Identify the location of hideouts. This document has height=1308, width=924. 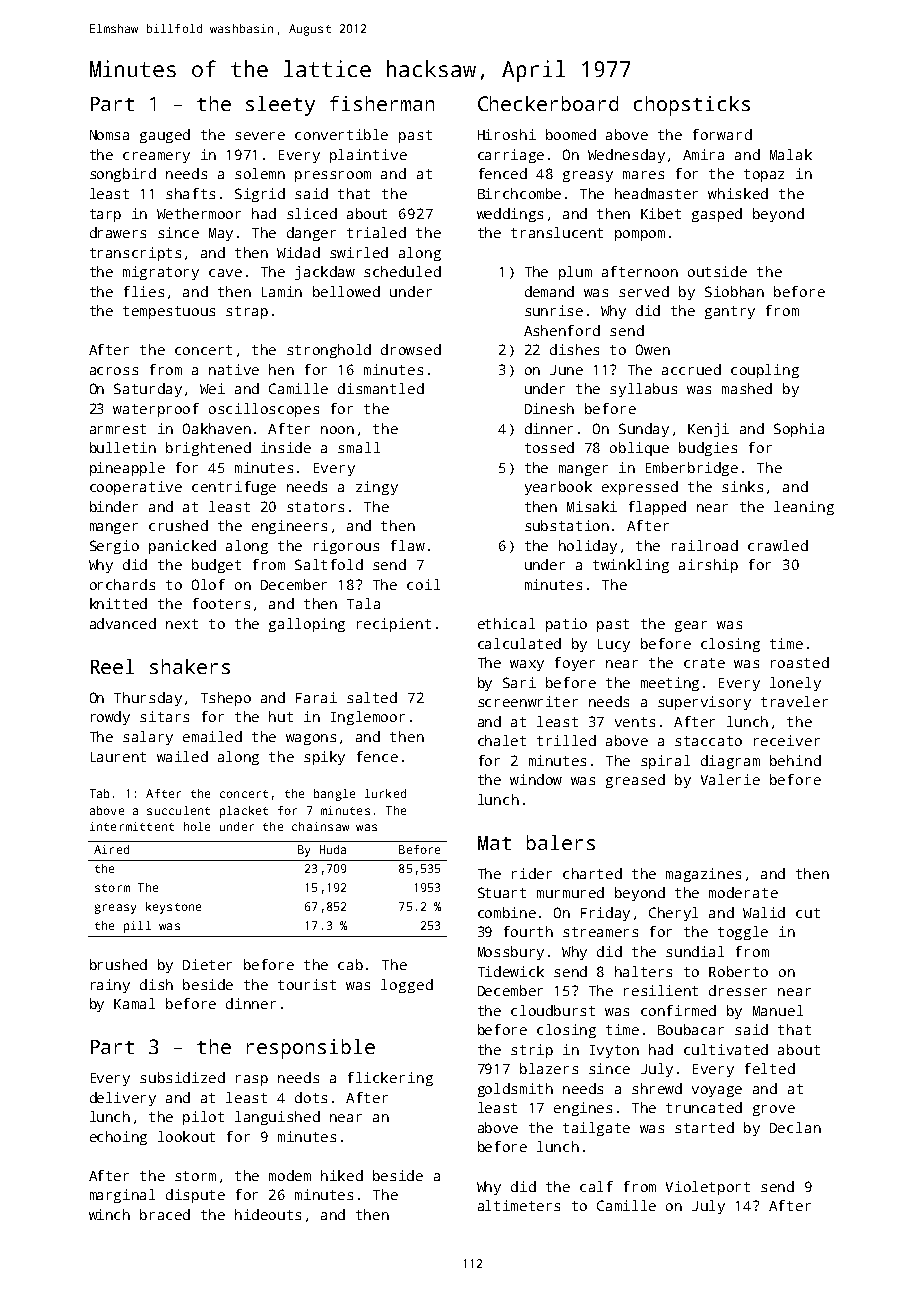
(268, 1214).
